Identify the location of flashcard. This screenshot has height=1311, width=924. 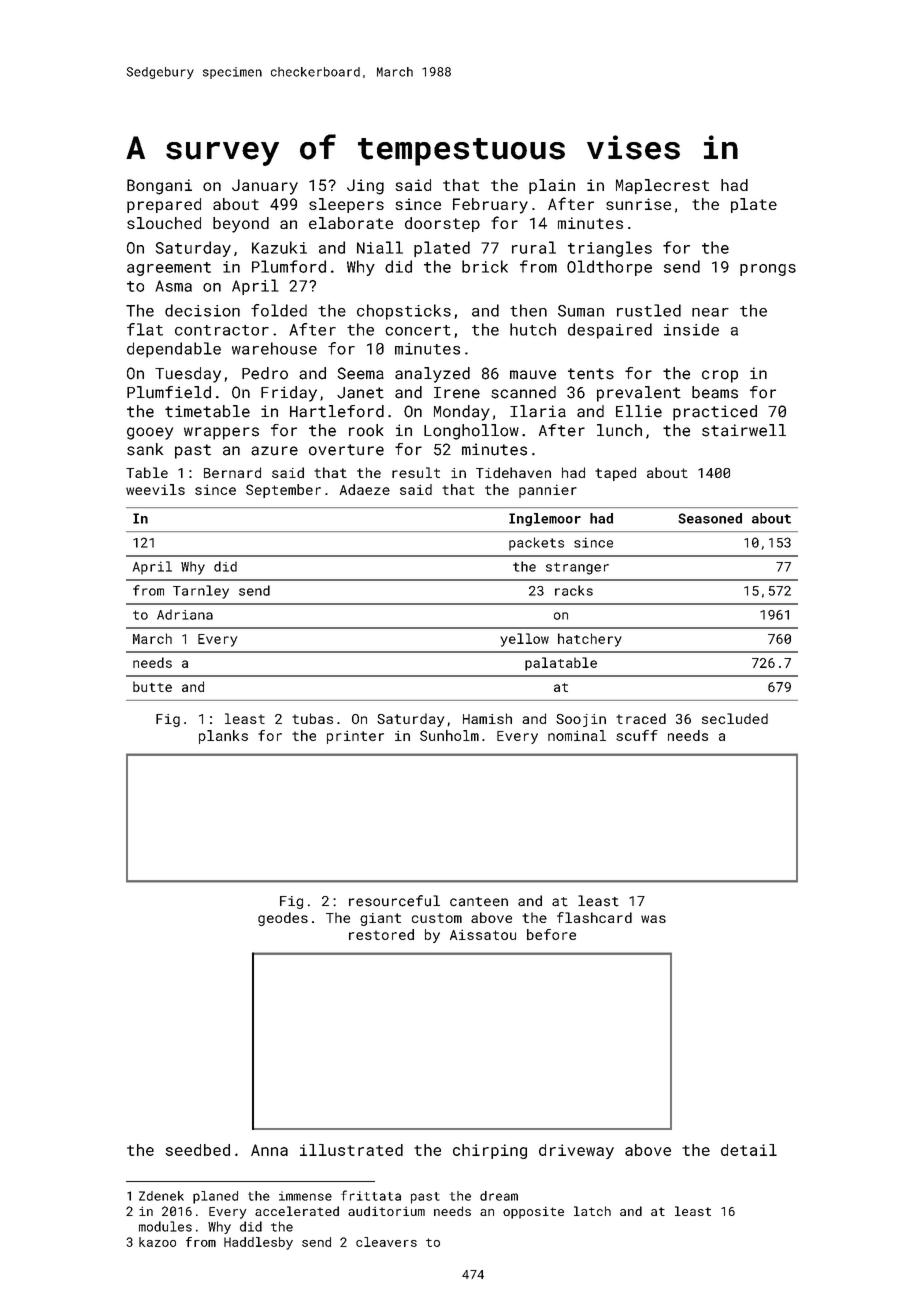
(594, 917).
